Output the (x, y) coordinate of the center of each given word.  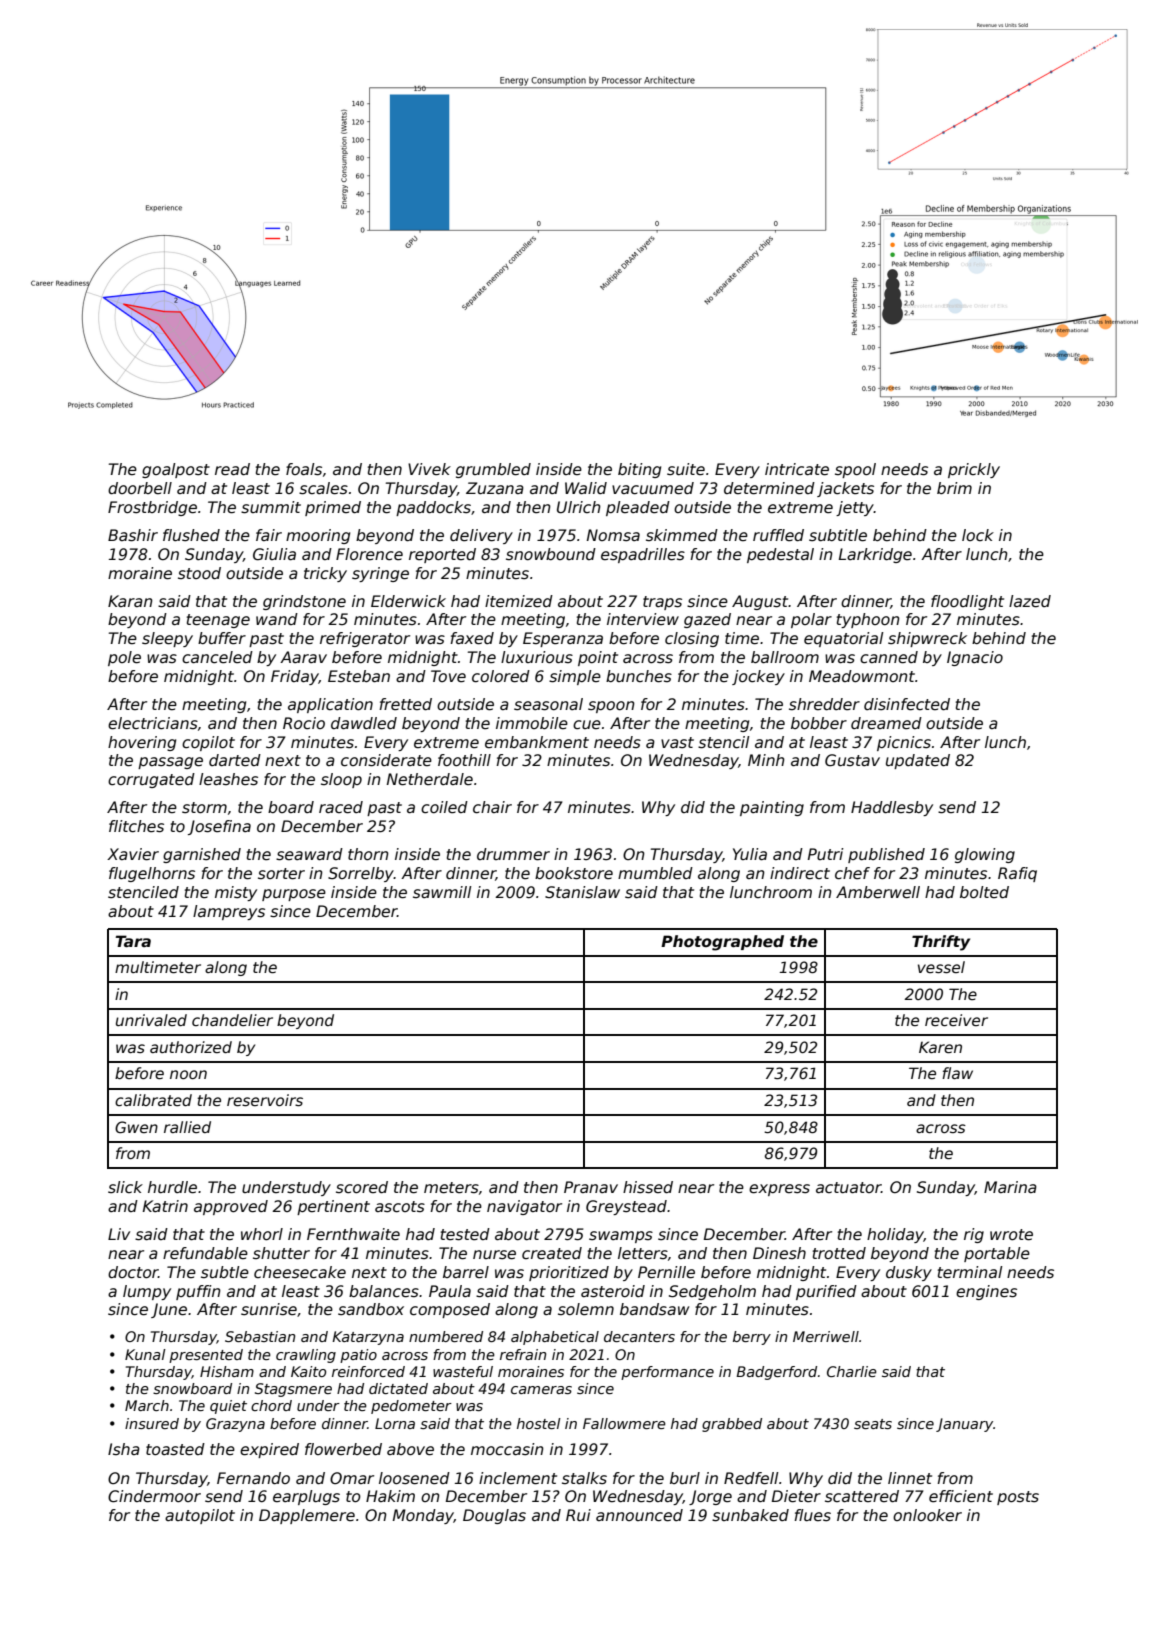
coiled (444, 807)
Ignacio (975, 658)
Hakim (390, 1496)
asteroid (613, 1291)
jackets (845, 489)
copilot (208, 743)
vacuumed (653, 488)
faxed (472, 638)
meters (451, 1188)
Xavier (133, 854)
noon (188, 1074)
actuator (848, 1187)
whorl (262, 1234)
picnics (904, 743)
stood (199, 573)
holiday (895, 1235)
